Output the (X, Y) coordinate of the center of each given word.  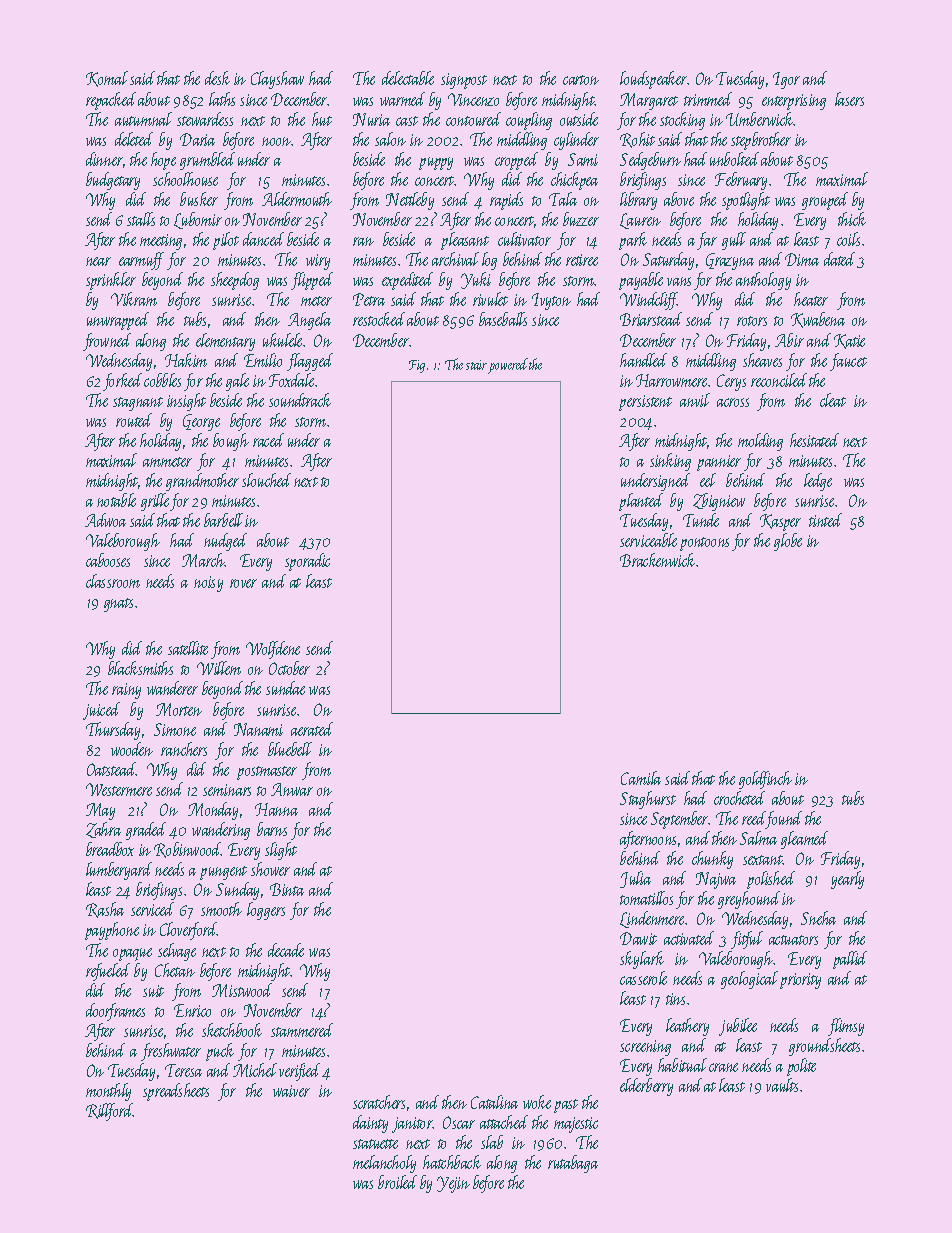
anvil (695, 400)
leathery (687, 1027)
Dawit (638, 938)
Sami (583, 159)
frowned (107, 342)
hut (322, 119)
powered (508, 366)
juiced (101, 711)
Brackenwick (657, 560)
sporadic (307, 562)
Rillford (109, 1112)
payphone (112, 931)
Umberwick (760, 119)
